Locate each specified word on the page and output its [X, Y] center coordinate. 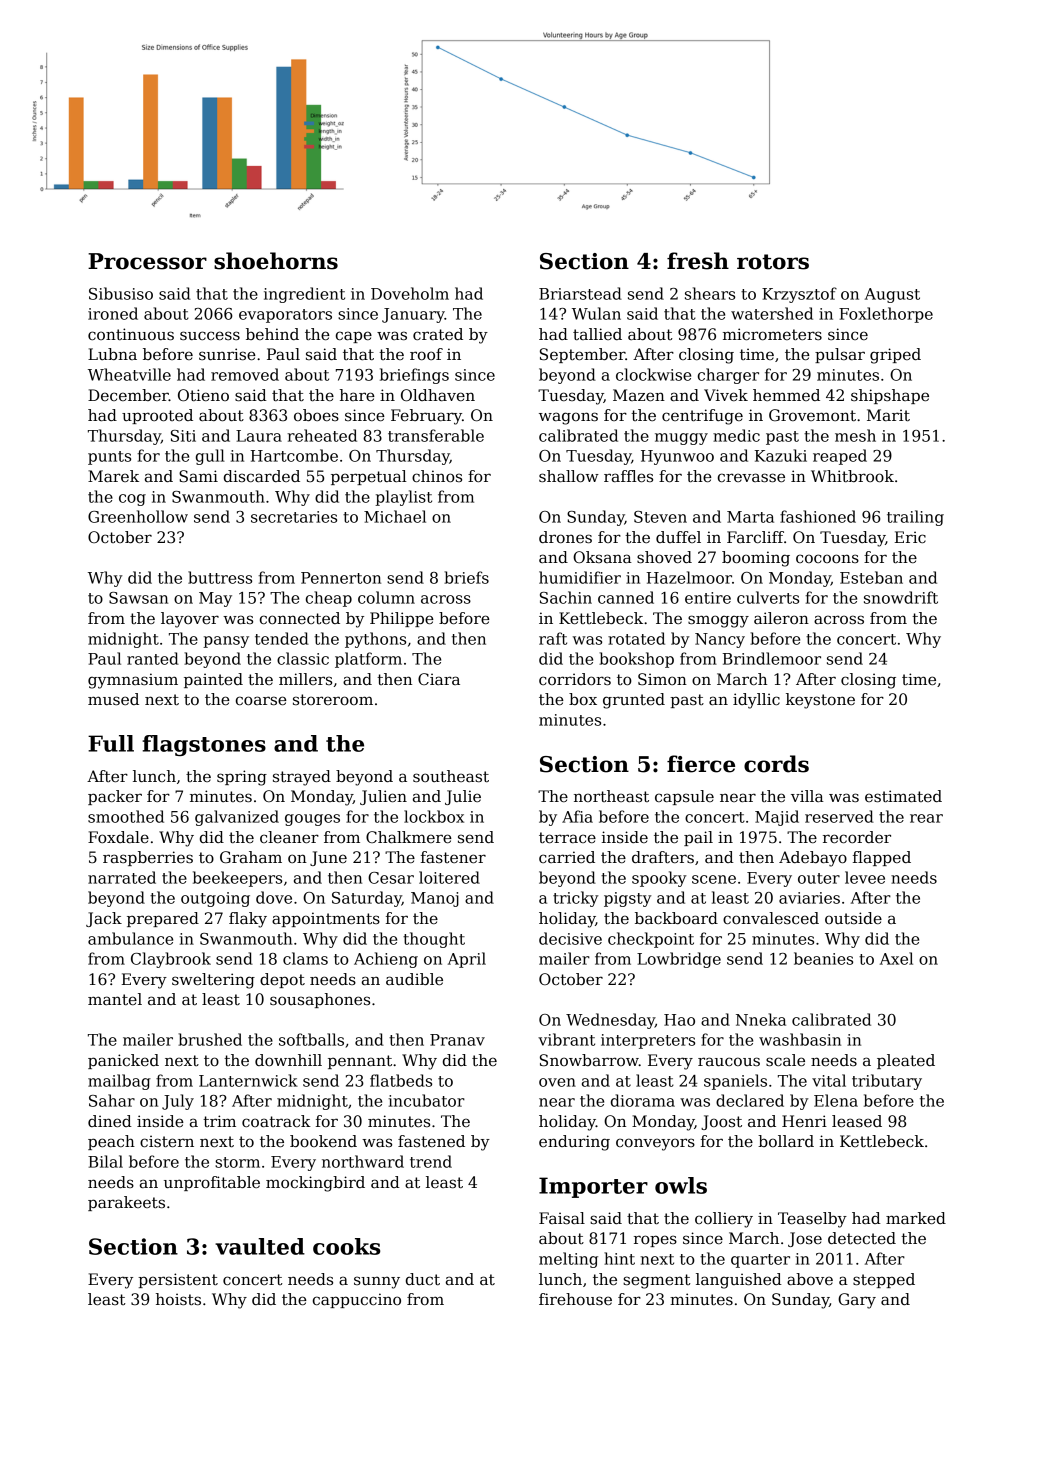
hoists [178, 1299]
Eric [910, 537]
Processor [147, 261]
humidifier [580, 577]
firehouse [575, 1299]
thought [434, 940]
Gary [857, 1301]
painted [213, 680]
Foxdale [118, 837]
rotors [773, 262]
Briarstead [580, 293]
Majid [777, 818]
